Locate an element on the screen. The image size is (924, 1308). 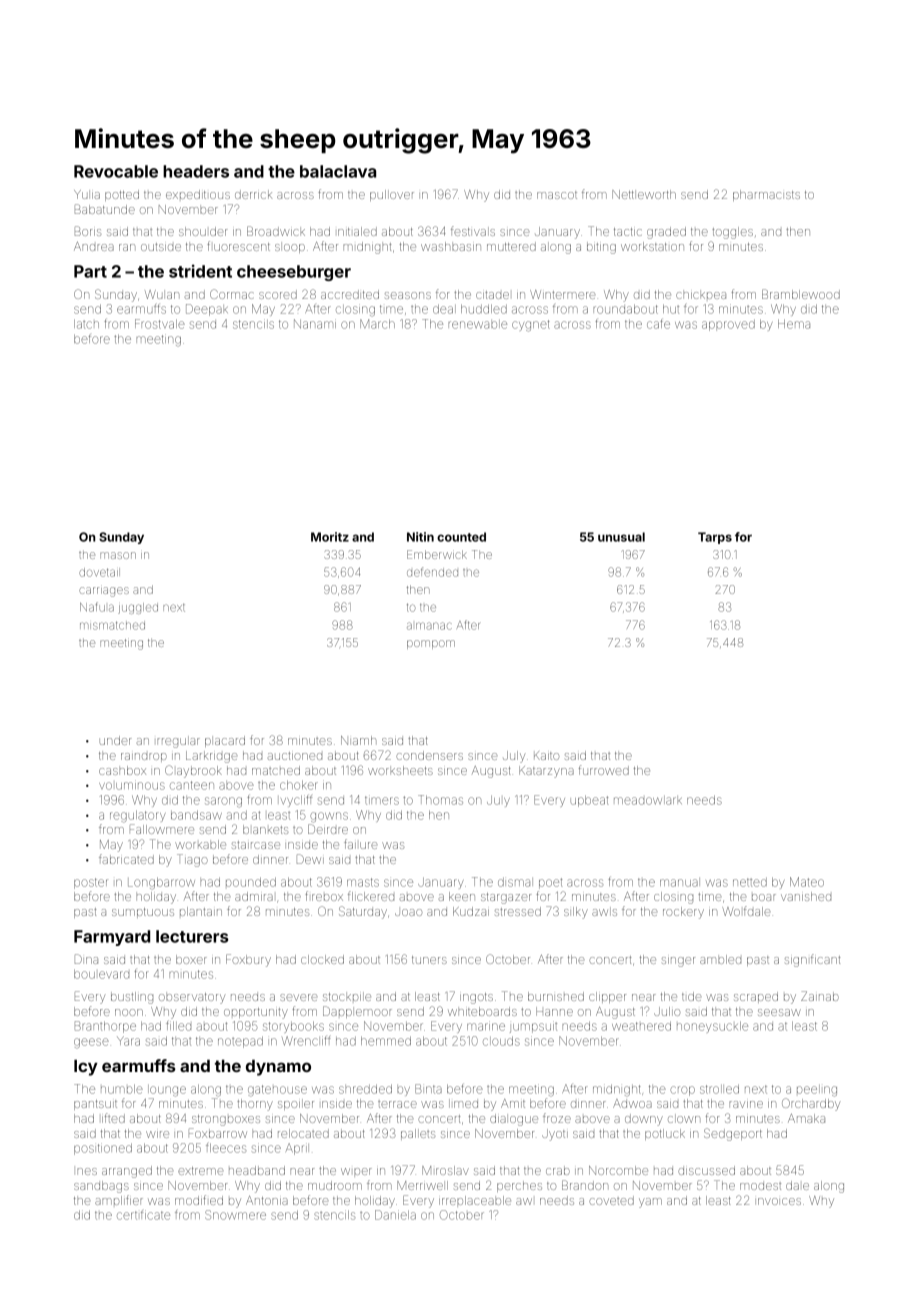
juggled is located at coordinates (138, 608).
